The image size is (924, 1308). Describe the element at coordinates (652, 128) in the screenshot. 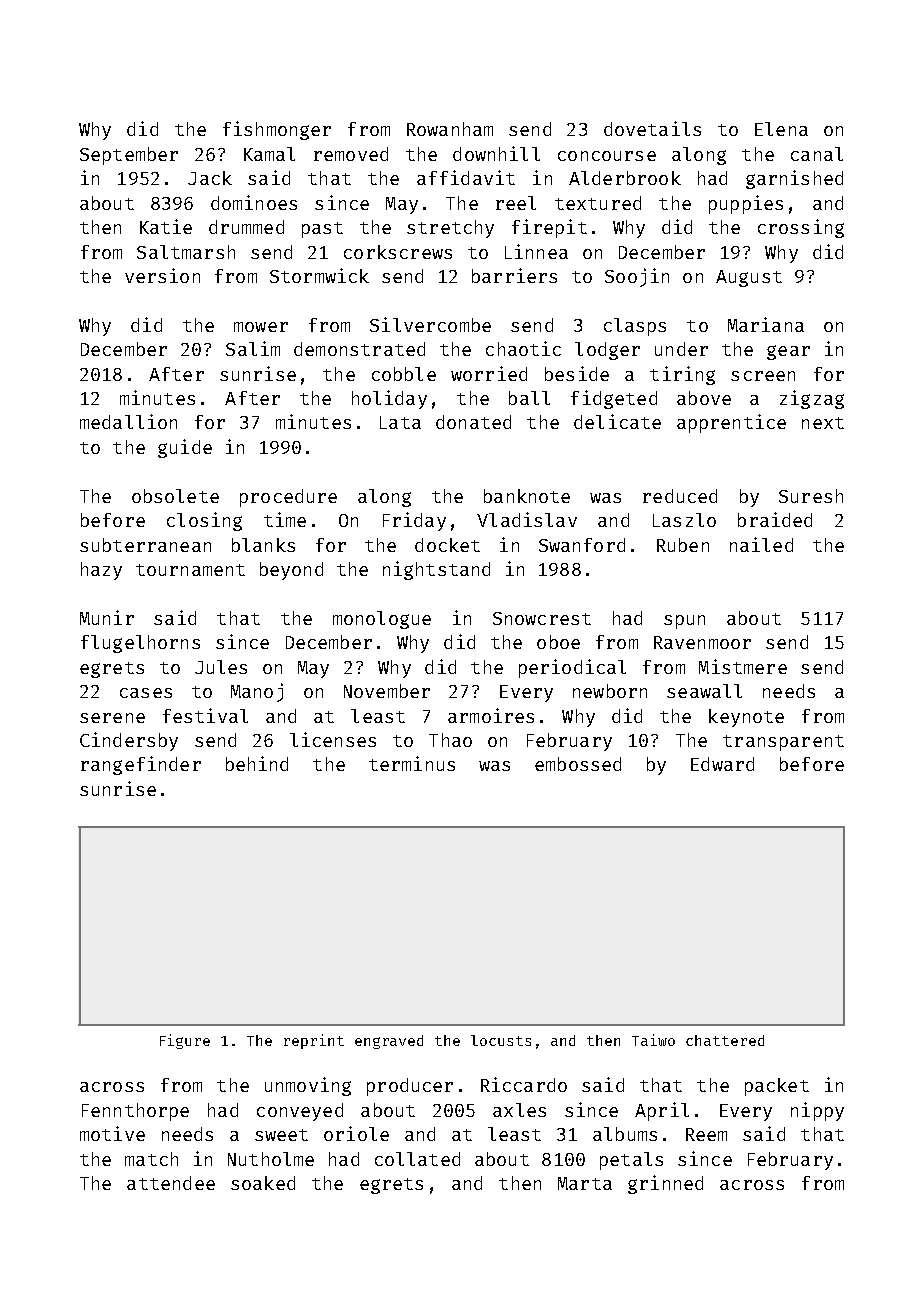

I see `dovetails` at that location.
